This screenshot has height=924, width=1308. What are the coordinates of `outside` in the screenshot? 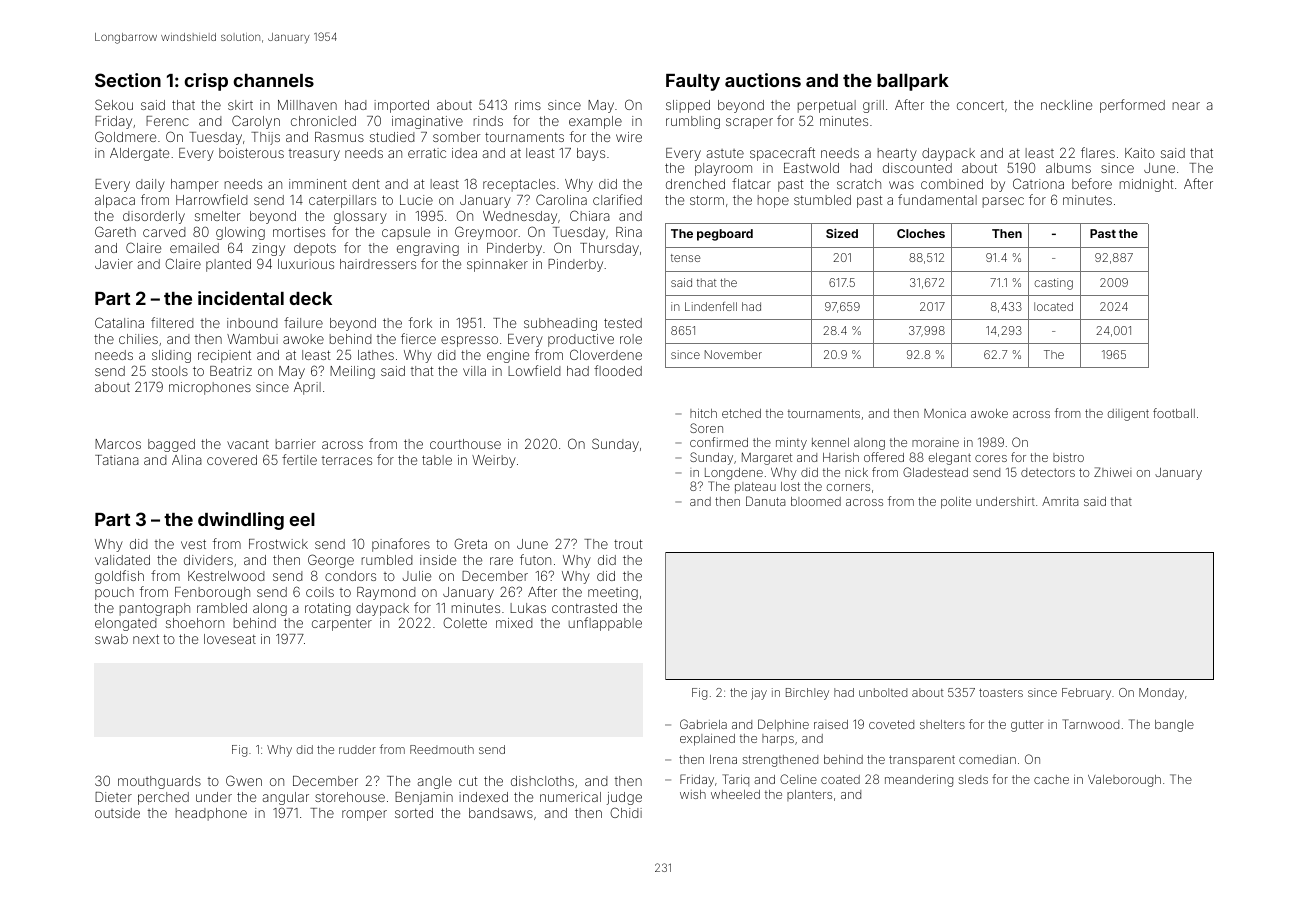 It's located at (117, 813).
